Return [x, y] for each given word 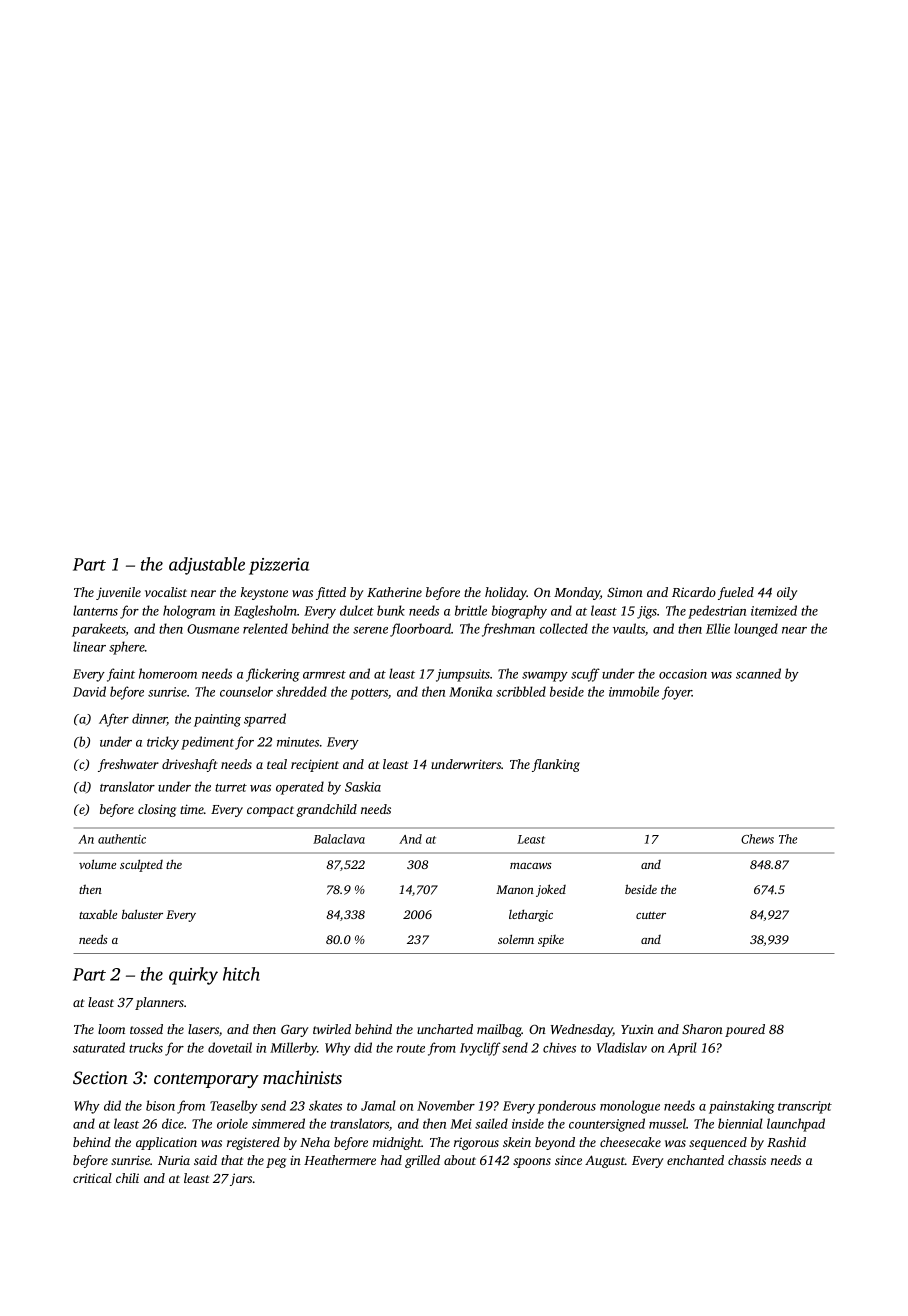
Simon [625, 592]
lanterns [95, 610]
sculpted [141, 865]
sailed [491, 1123]
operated [300, 788]
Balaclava [339, 839]
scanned [758, 673]
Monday [577, 593]
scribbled [521, 691]
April [682, 1049]
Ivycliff [480, 1049]
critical [92, 1178]
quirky [193, 976]
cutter [651, 915]
